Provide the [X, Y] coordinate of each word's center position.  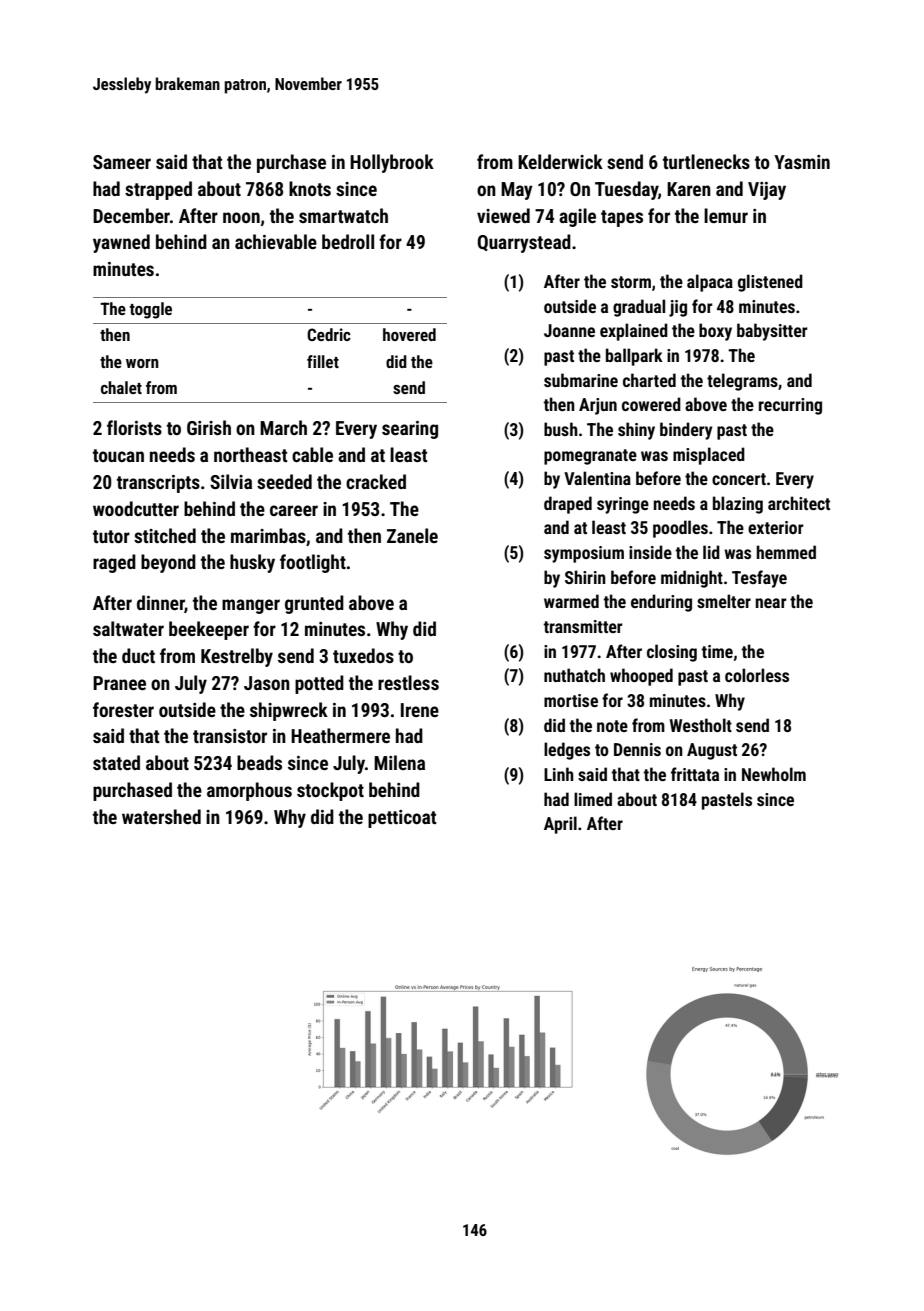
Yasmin [802, 162]
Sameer [122, 162]
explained [634, 332]
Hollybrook [392, 163]
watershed [161, 816]
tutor [111, 536]
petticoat [402, 819]
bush [561, 429]
